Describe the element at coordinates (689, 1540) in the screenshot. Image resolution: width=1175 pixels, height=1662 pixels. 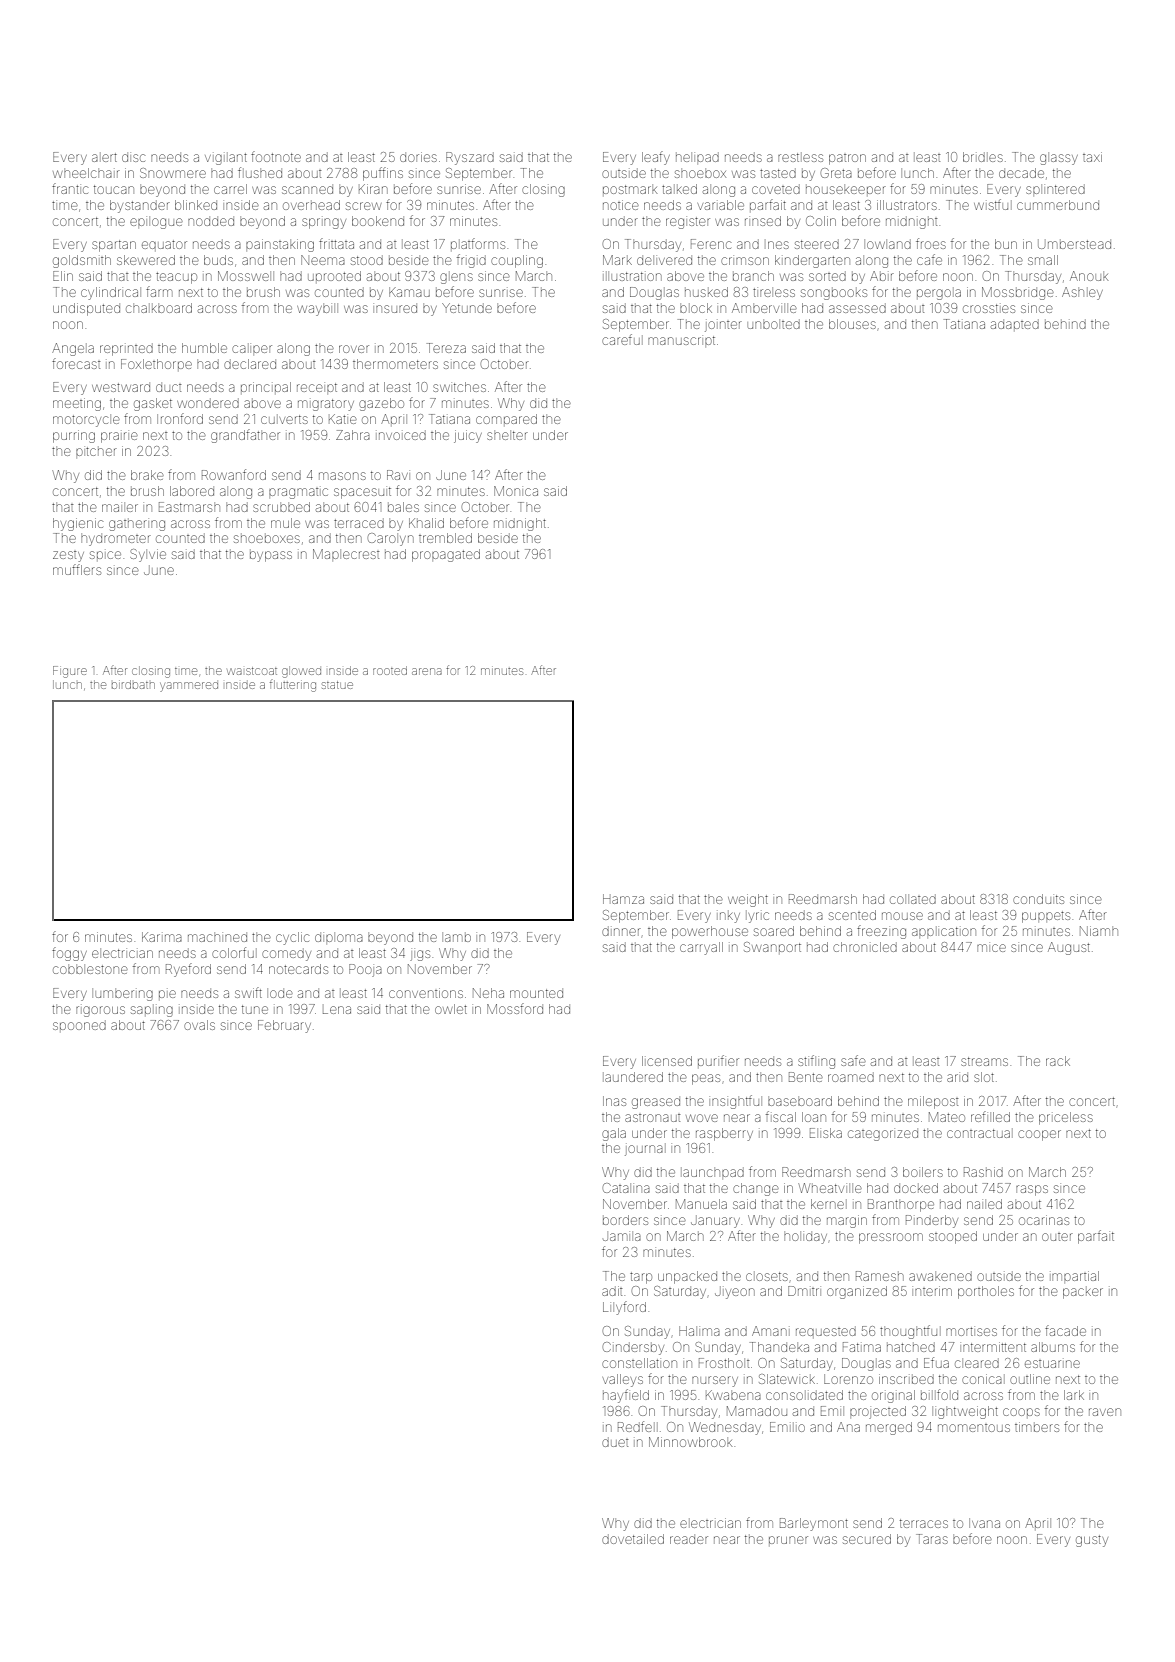
I see `reader` at that location.
